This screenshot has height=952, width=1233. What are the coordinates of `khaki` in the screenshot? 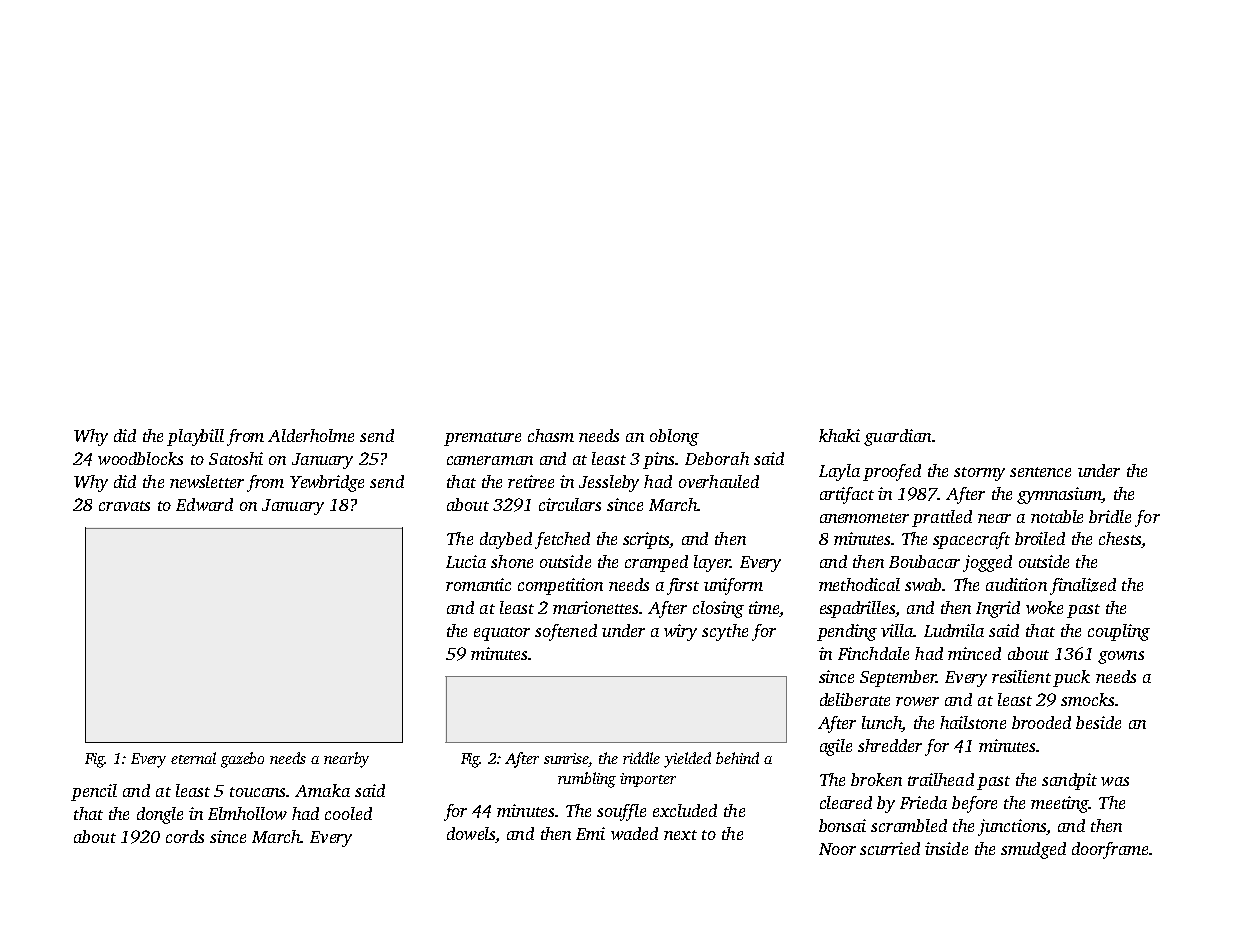 It's located at (839, 435).
